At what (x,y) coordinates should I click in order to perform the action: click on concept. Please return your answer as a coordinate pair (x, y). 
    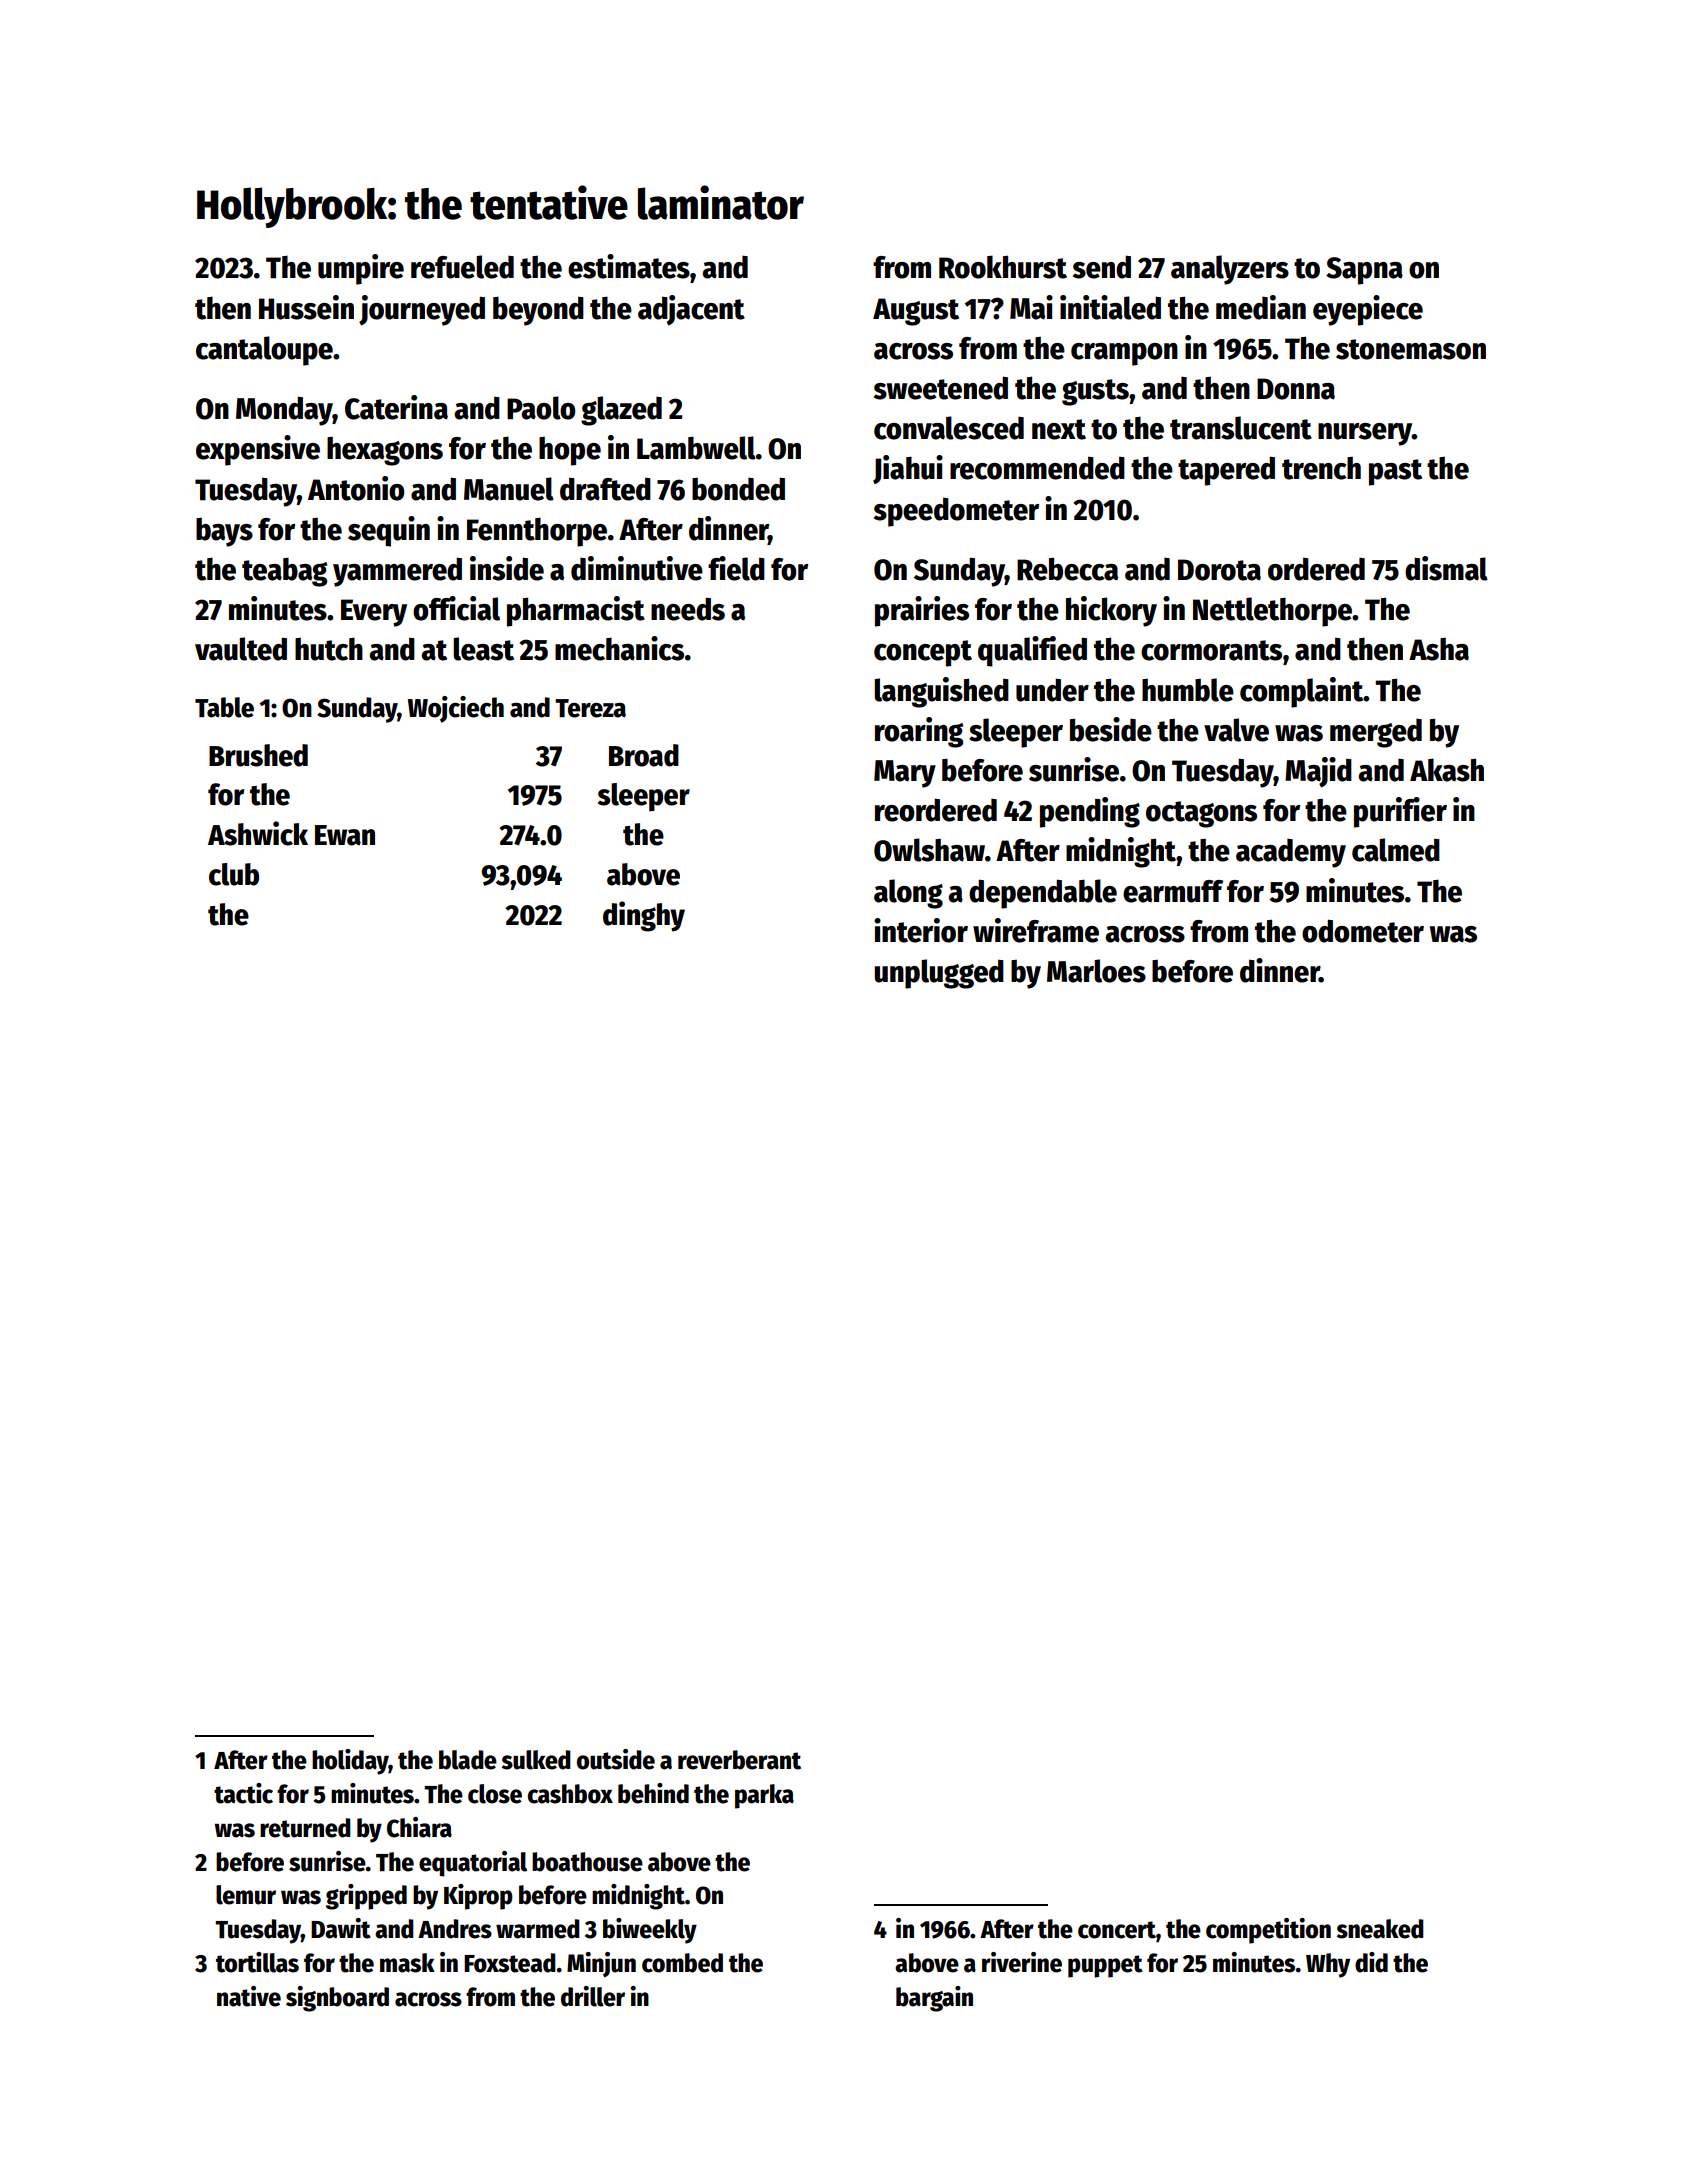
    Looking at the image, I should click on (923, 653).
